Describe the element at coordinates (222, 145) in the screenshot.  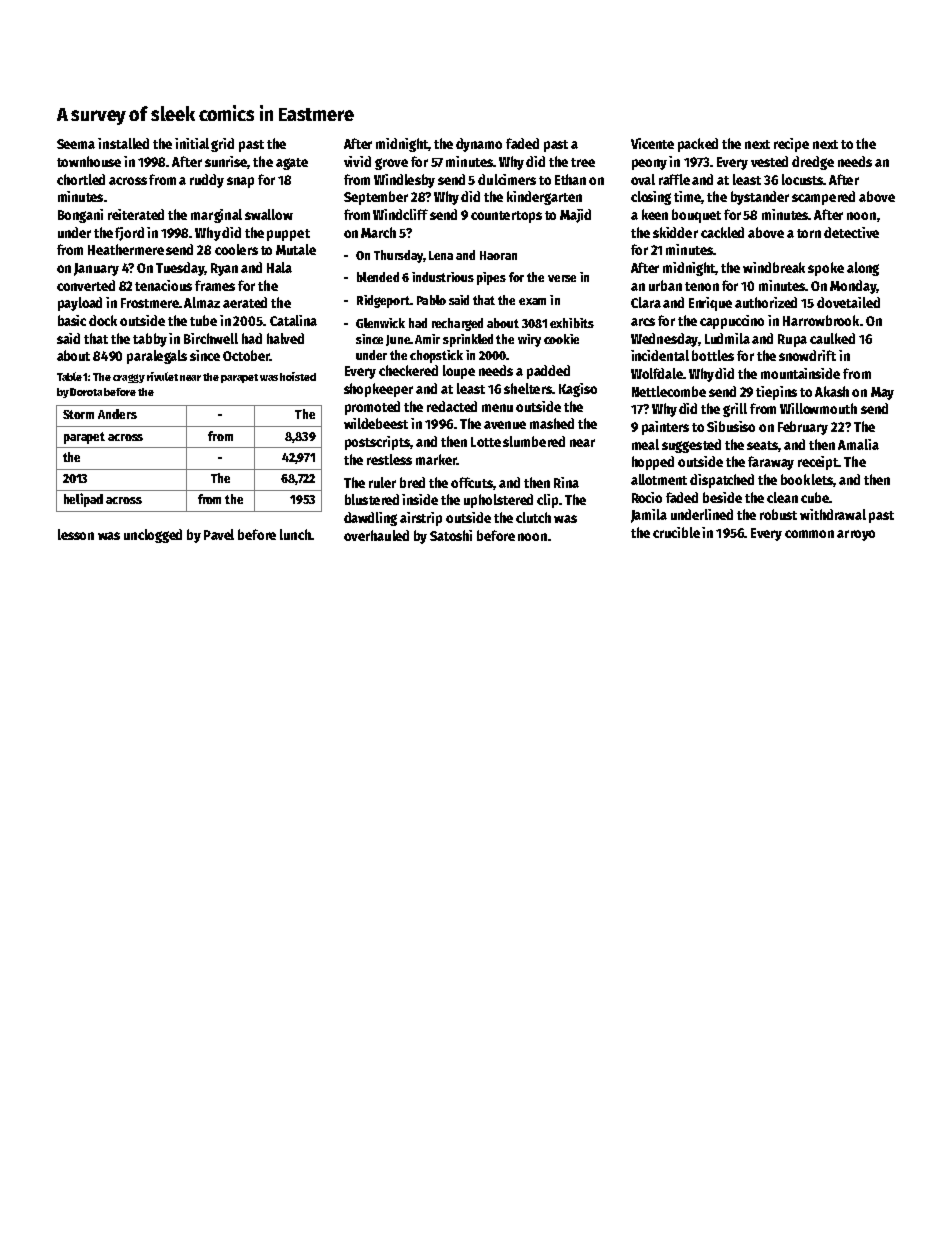
I see `grid` at that location.
